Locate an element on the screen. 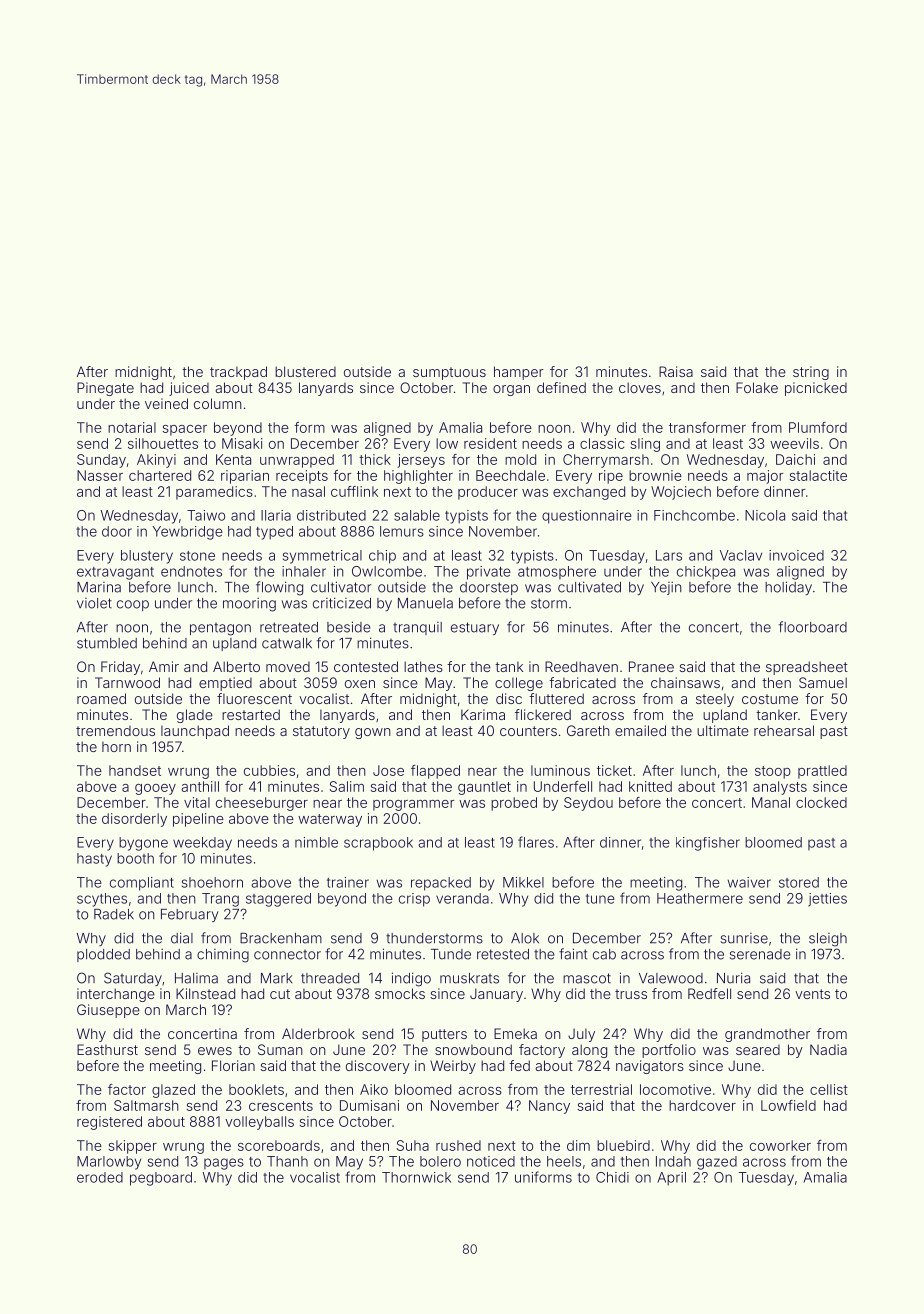 Image resolution: width=924 pixels, height=1314 pixels. Akinyi is located at coordinates (156, 461).
